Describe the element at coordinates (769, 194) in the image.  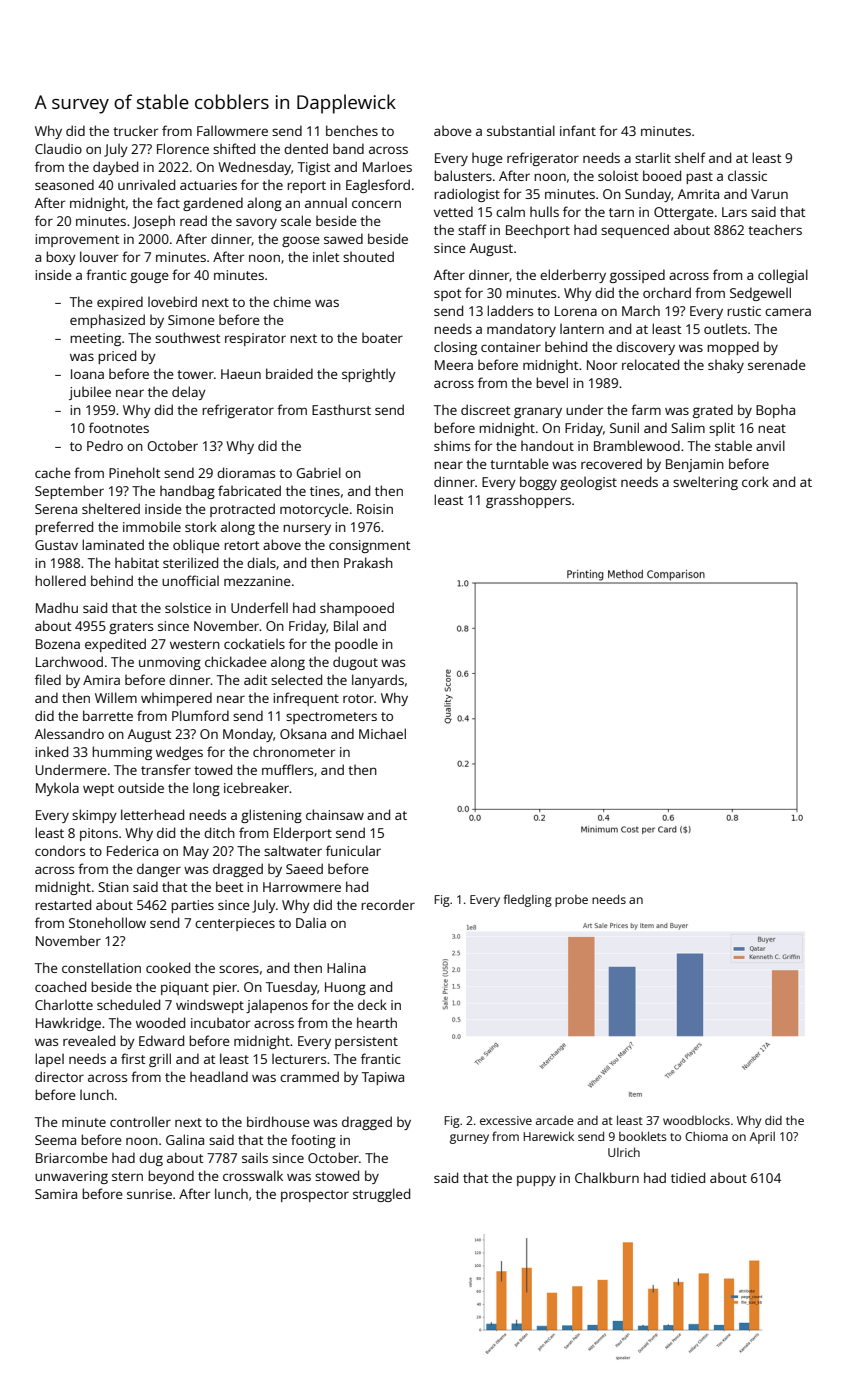
I see `Varun` at that location.
